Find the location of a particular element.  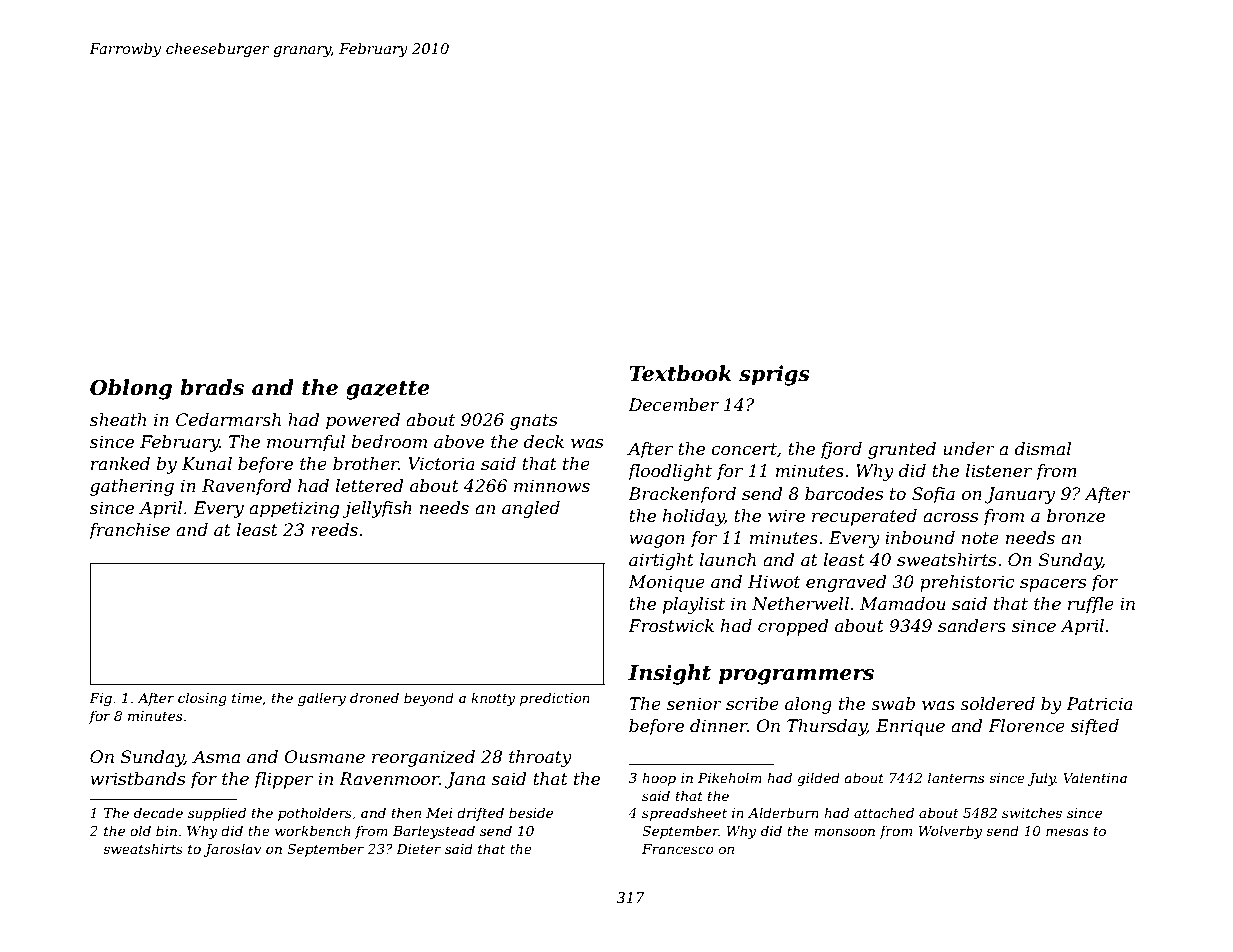

throaty is located at coordinates (540, 758).
